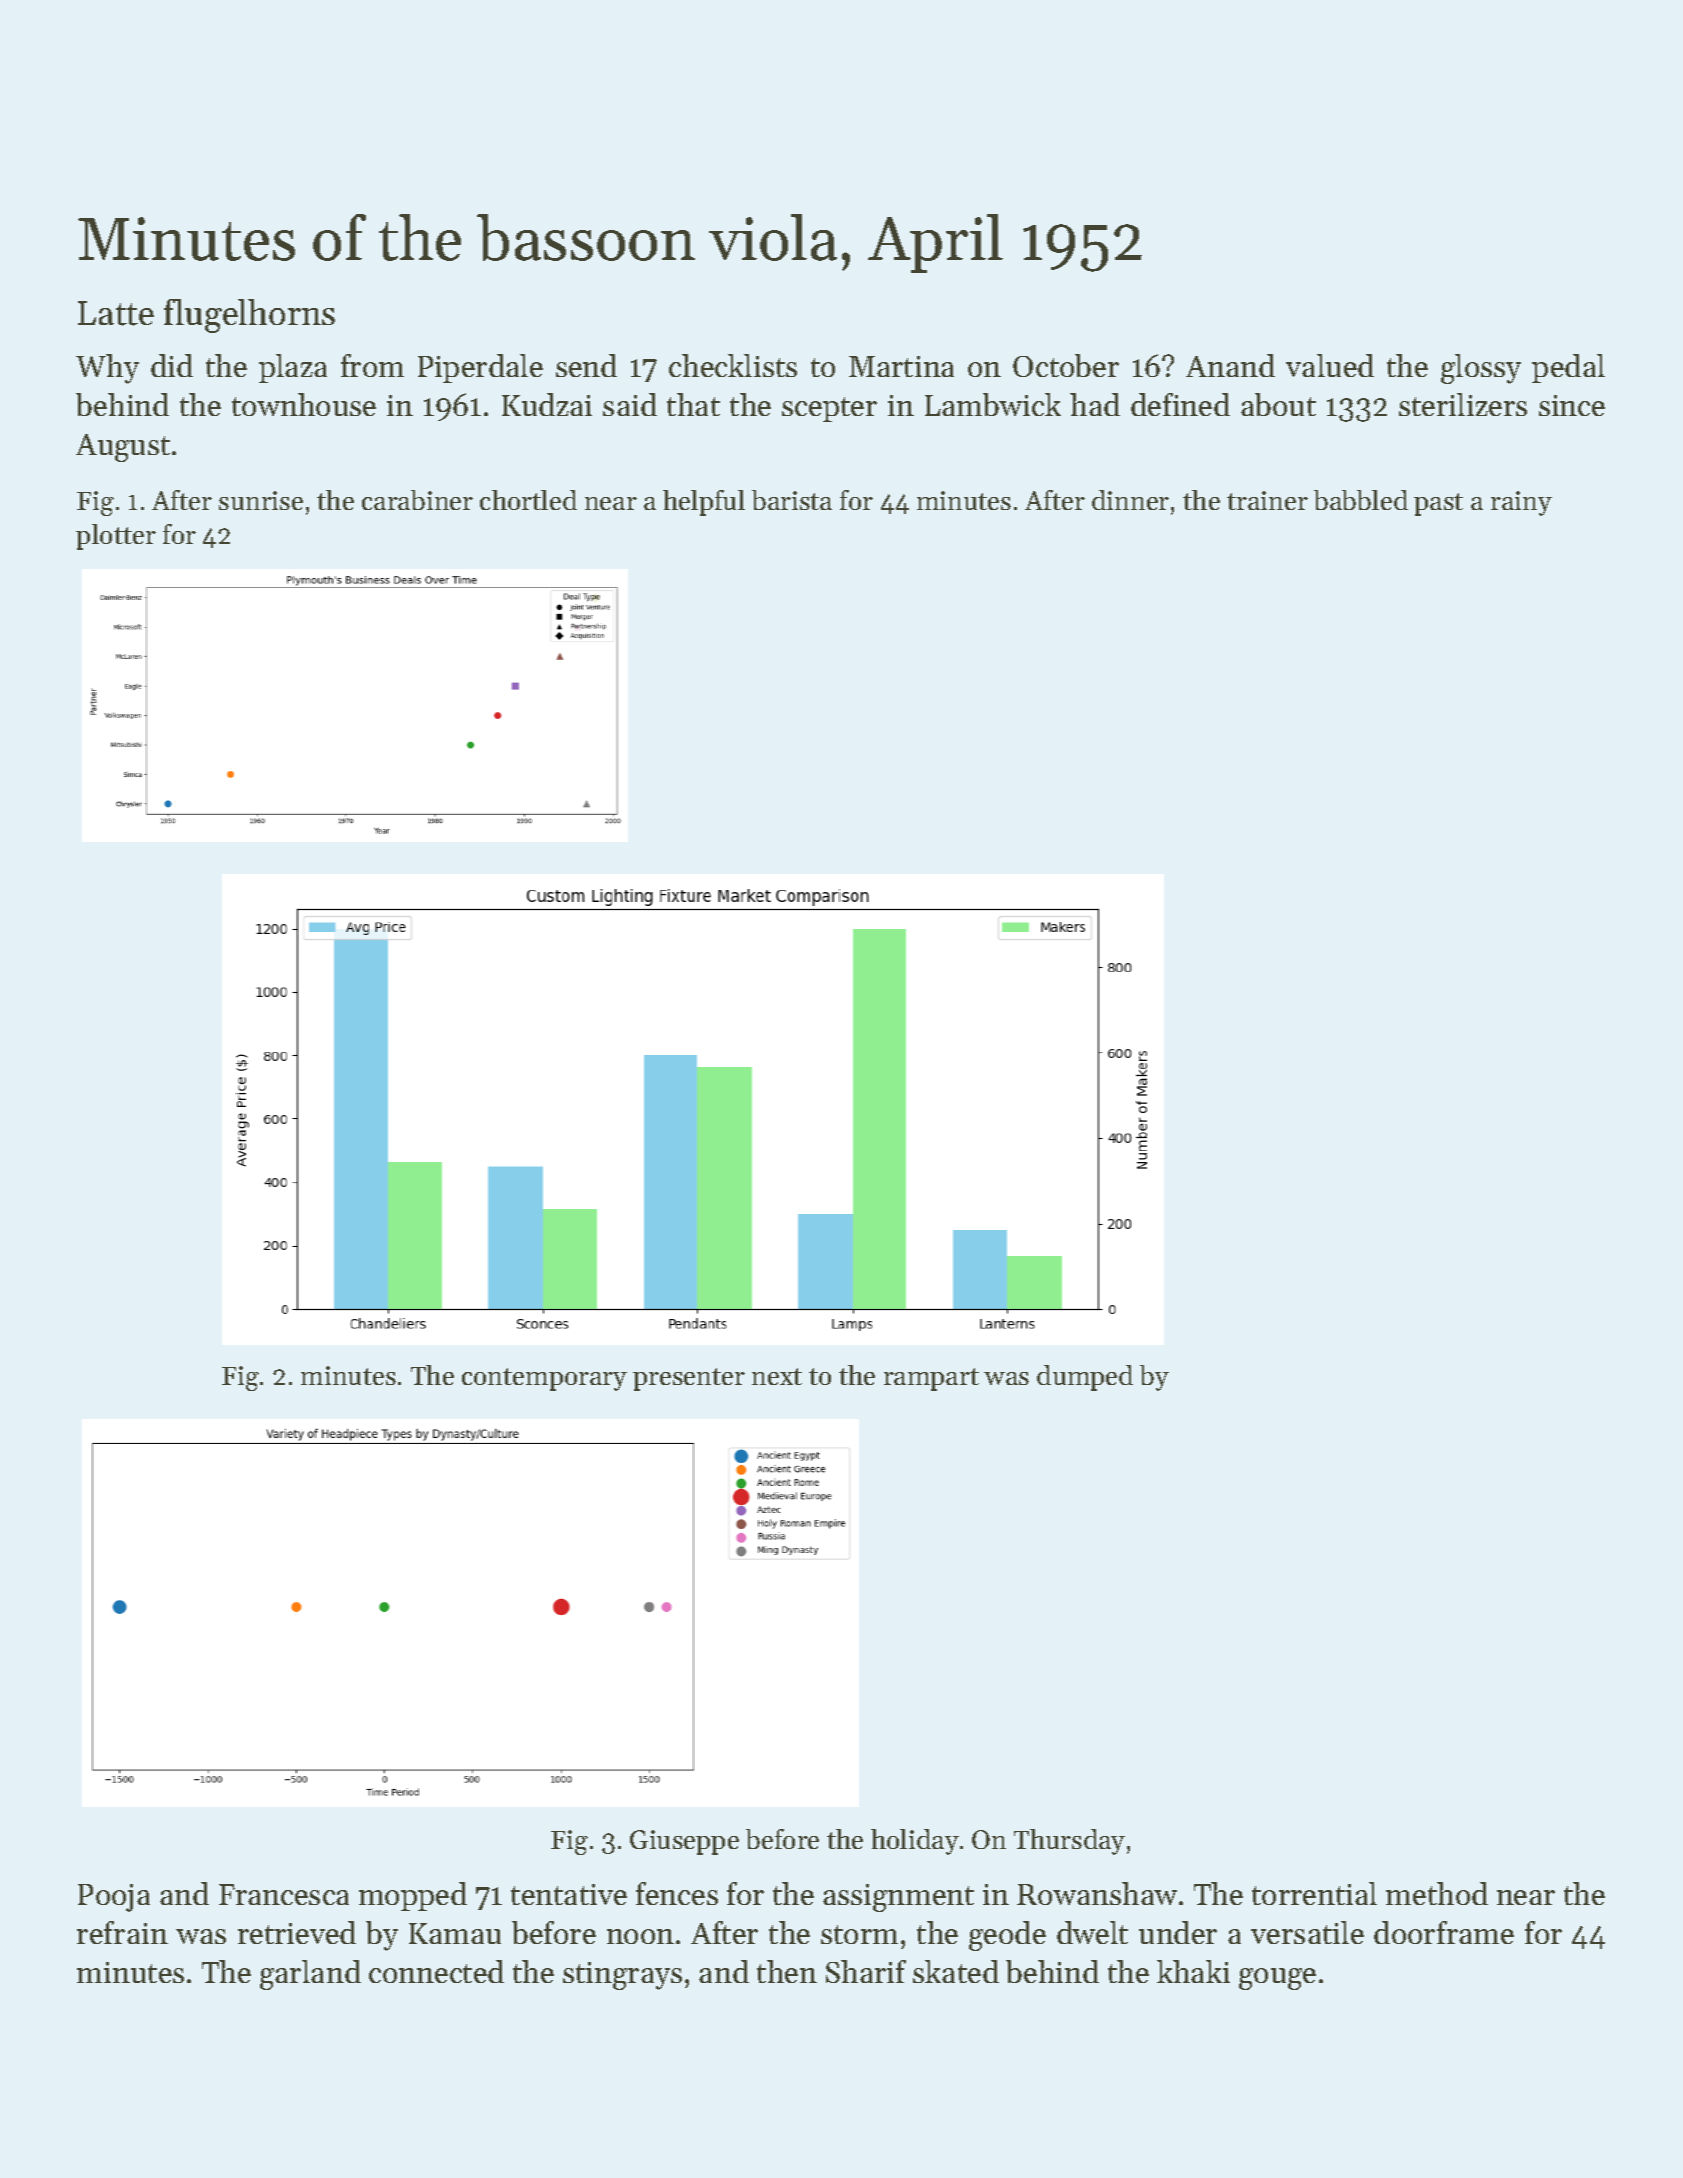  What do you see at coordinates (1437, 1893) in the page?
I see `method` at bounding box center [1437, 1893].
